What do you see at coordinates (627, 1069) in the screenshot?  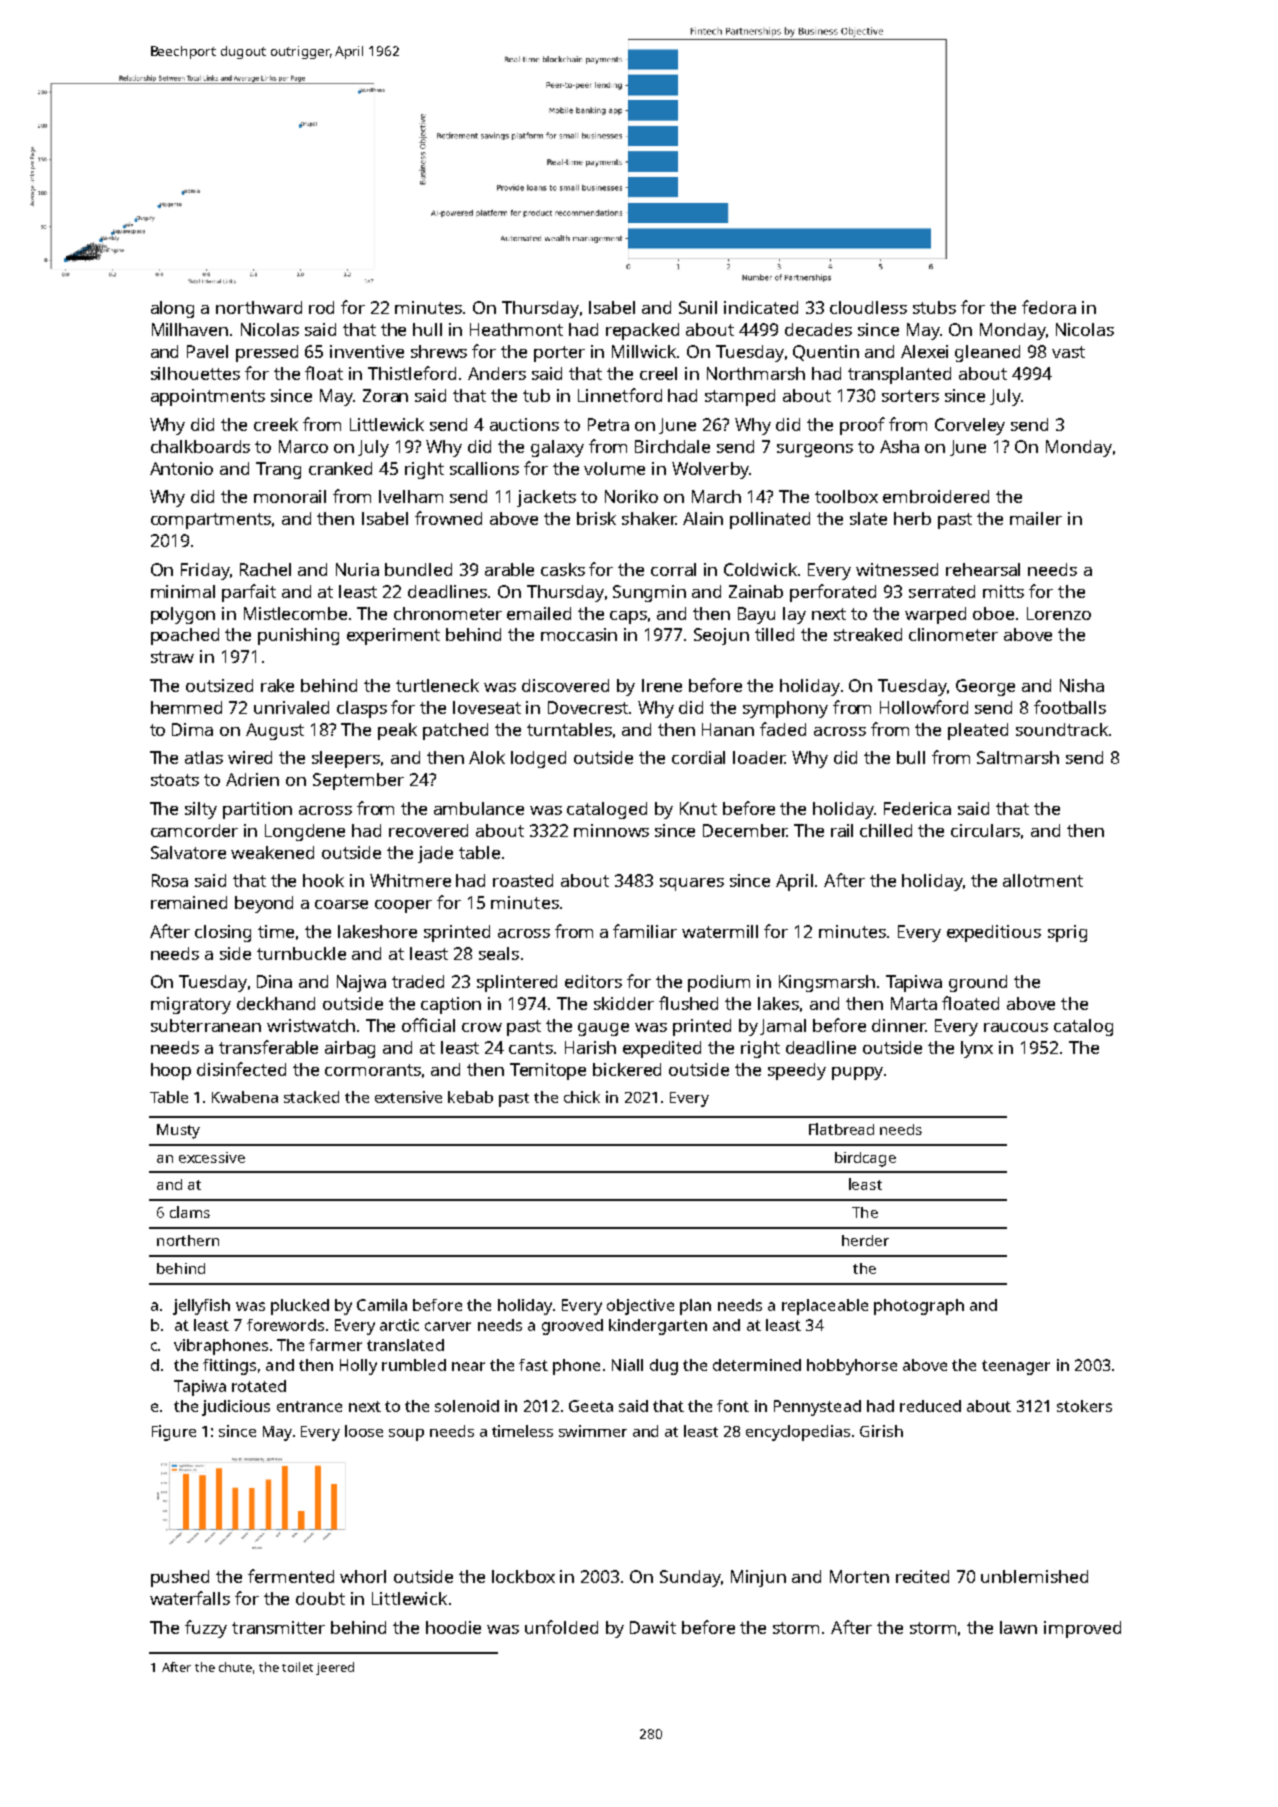 I see `bickered` at bounding box center [627, 1069].
